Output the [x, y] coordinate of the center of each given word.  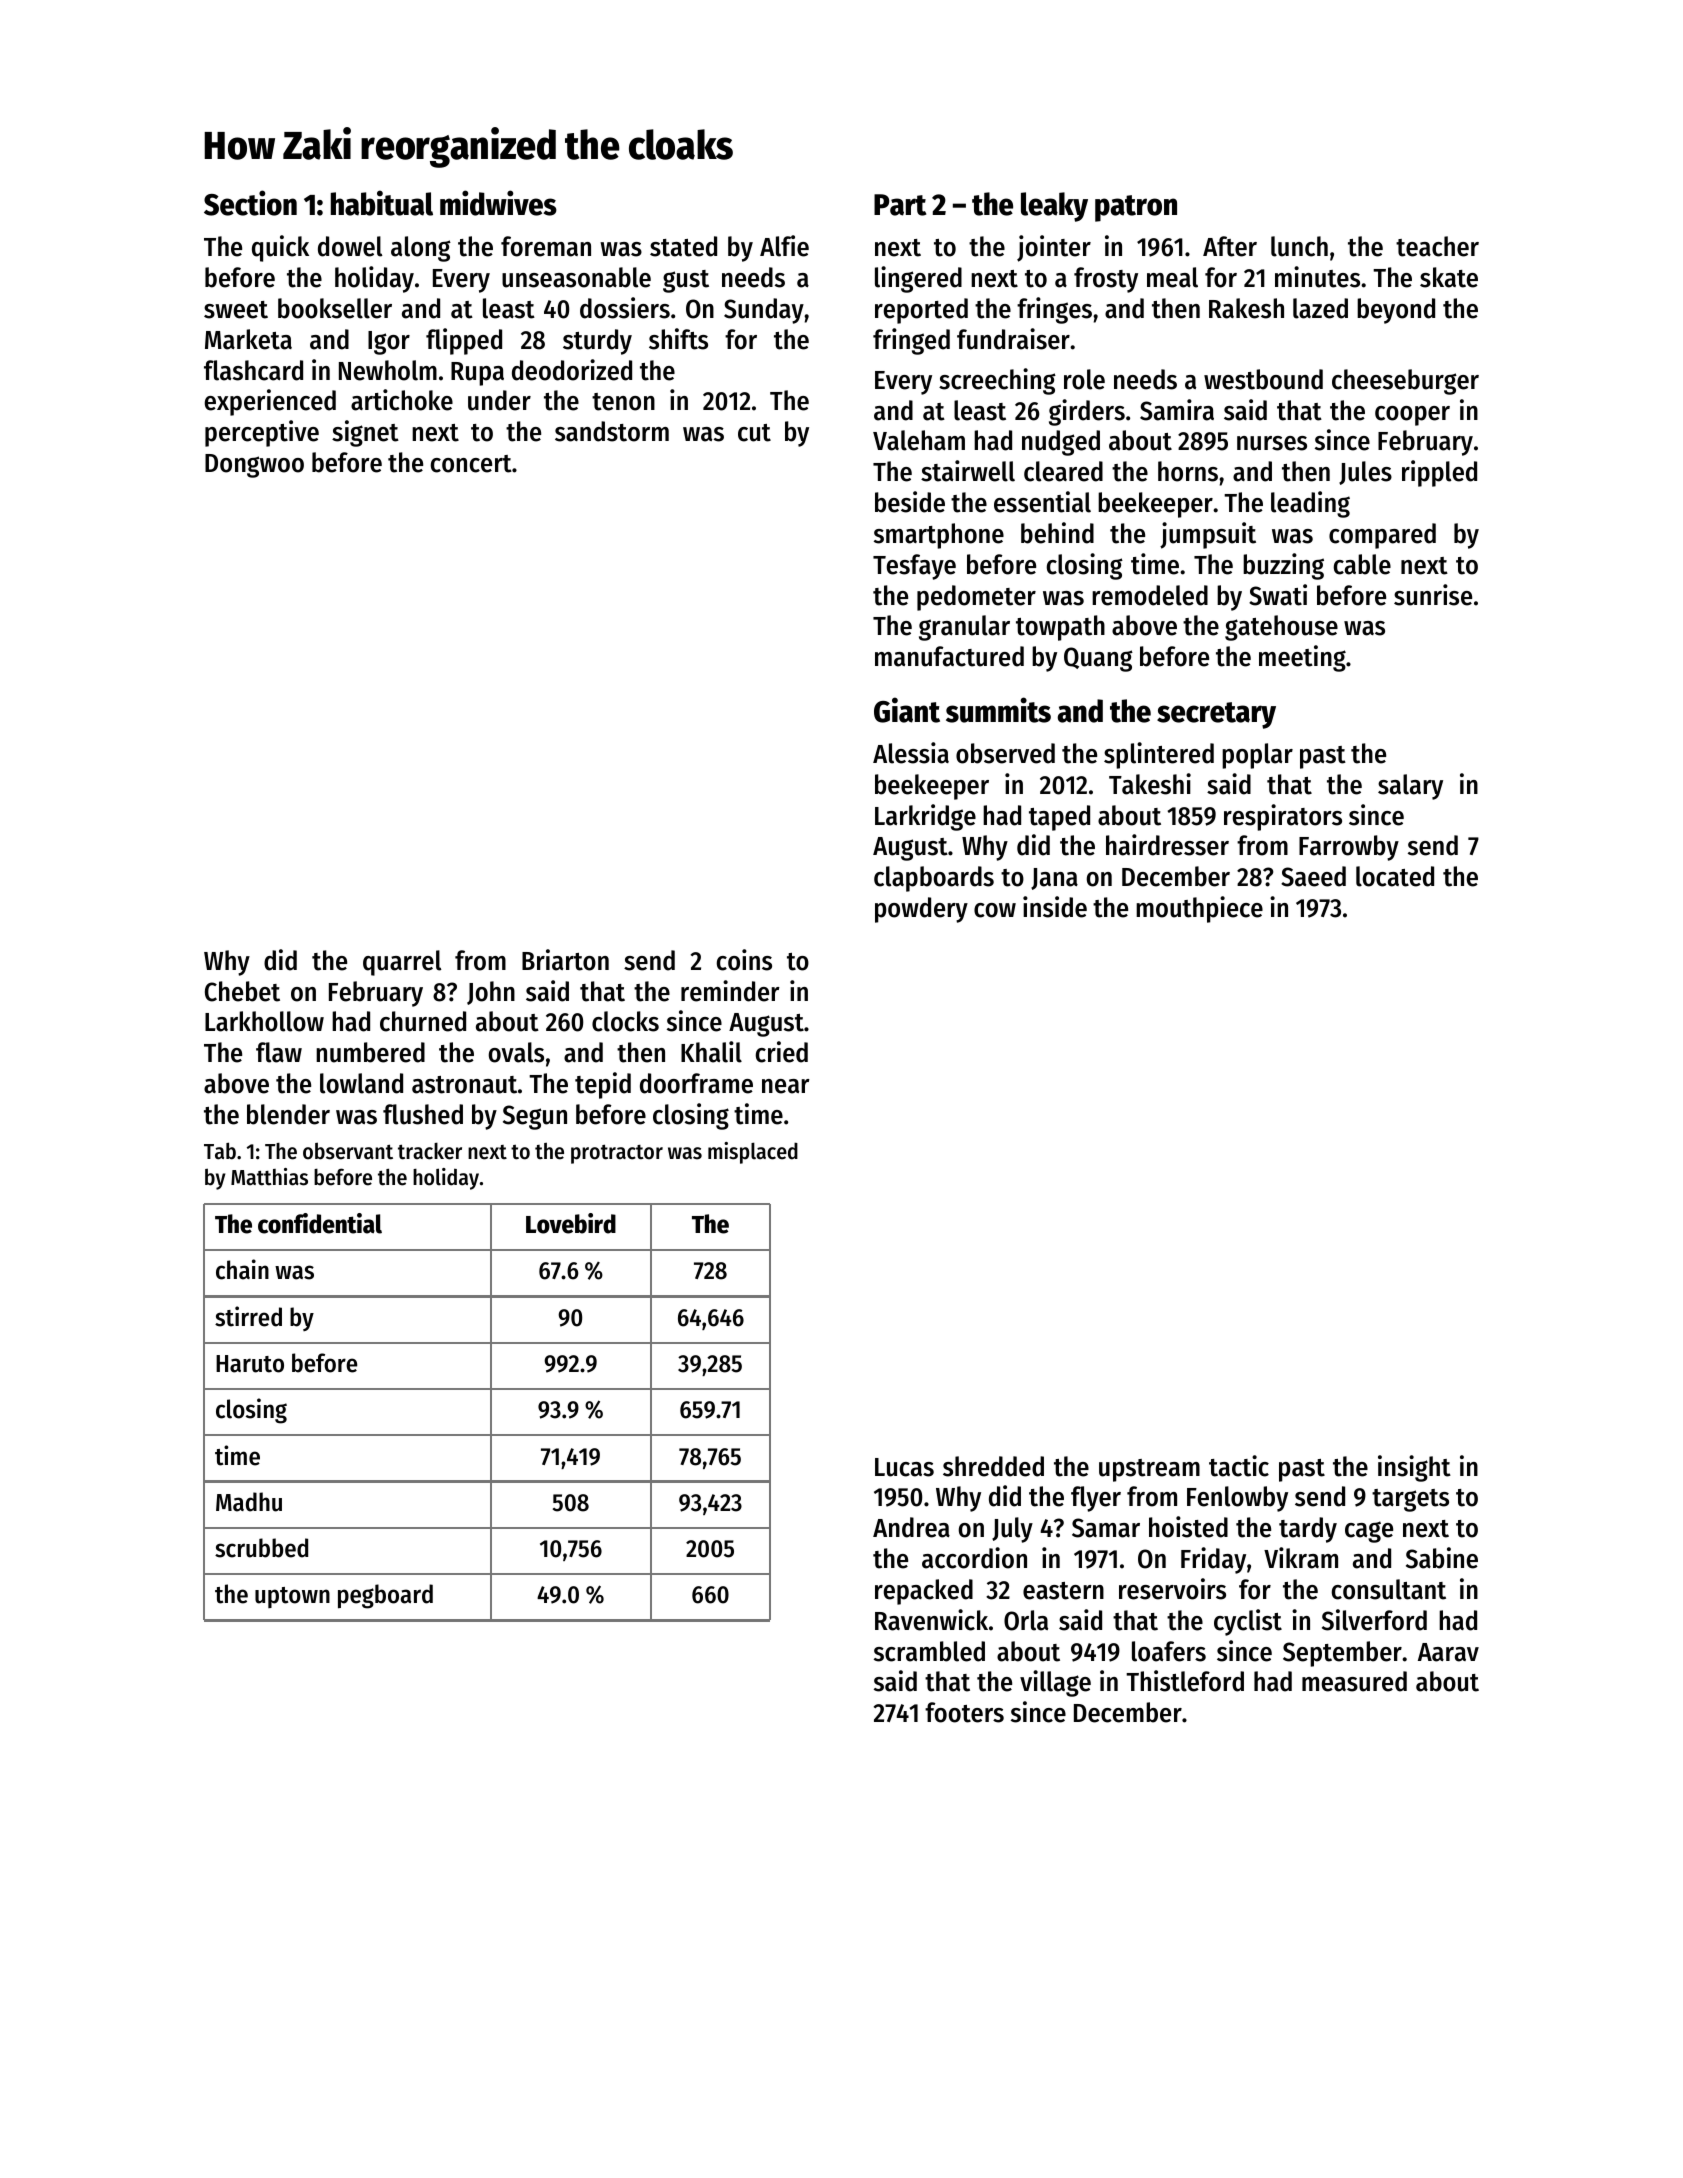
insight [1414, 1468]
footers [964, 1712]
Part [900, 205]
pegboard [385, 1596]
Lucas [904, 1467]
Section [250, 203]
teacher [1437, 246]
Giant [907, 710]
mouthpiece [1199, 909]
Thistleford [1185, 1681]
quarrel [402, 963]
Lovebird [571, 1223]
